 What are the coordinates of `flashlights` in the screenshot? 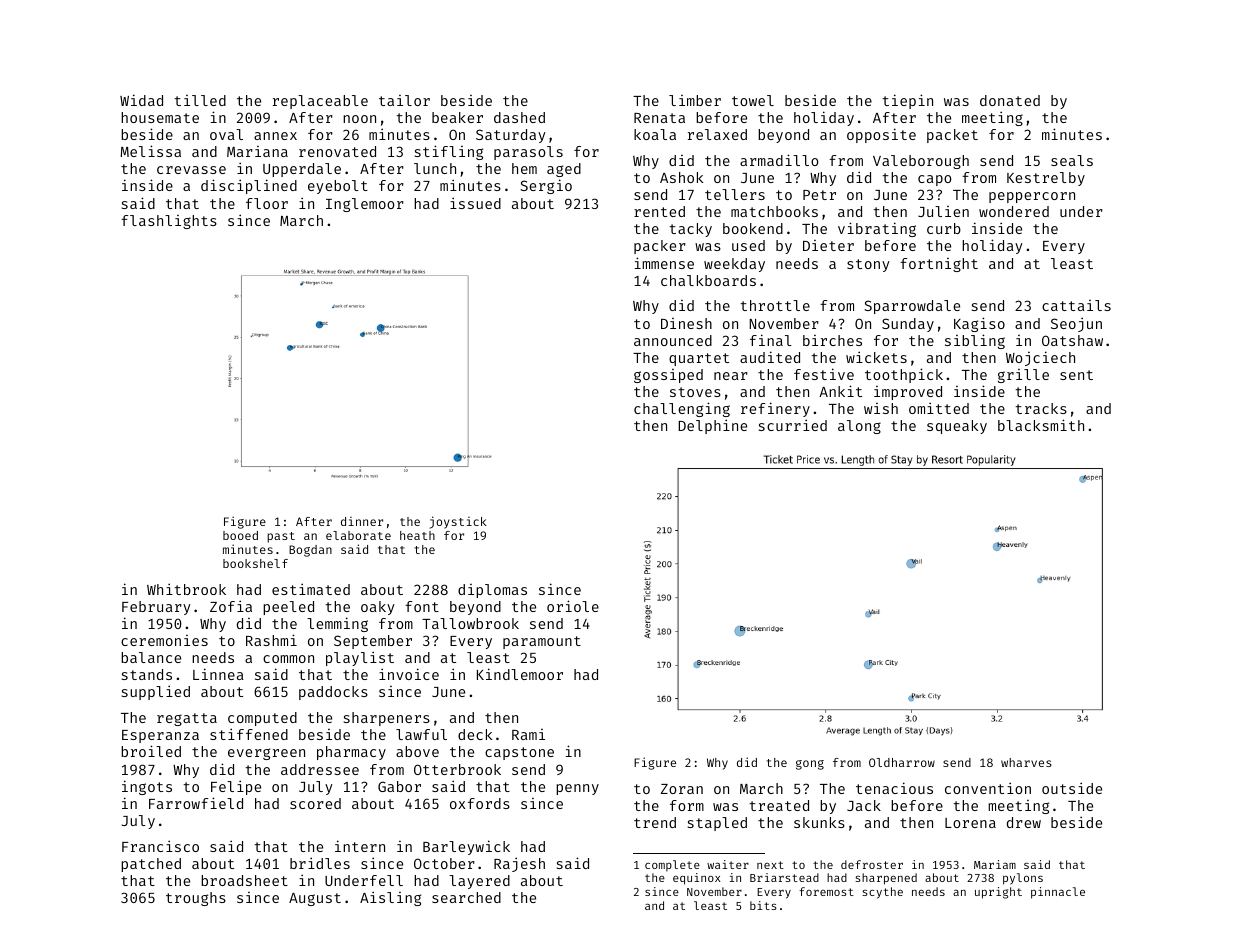 It's located at (169, 222).
